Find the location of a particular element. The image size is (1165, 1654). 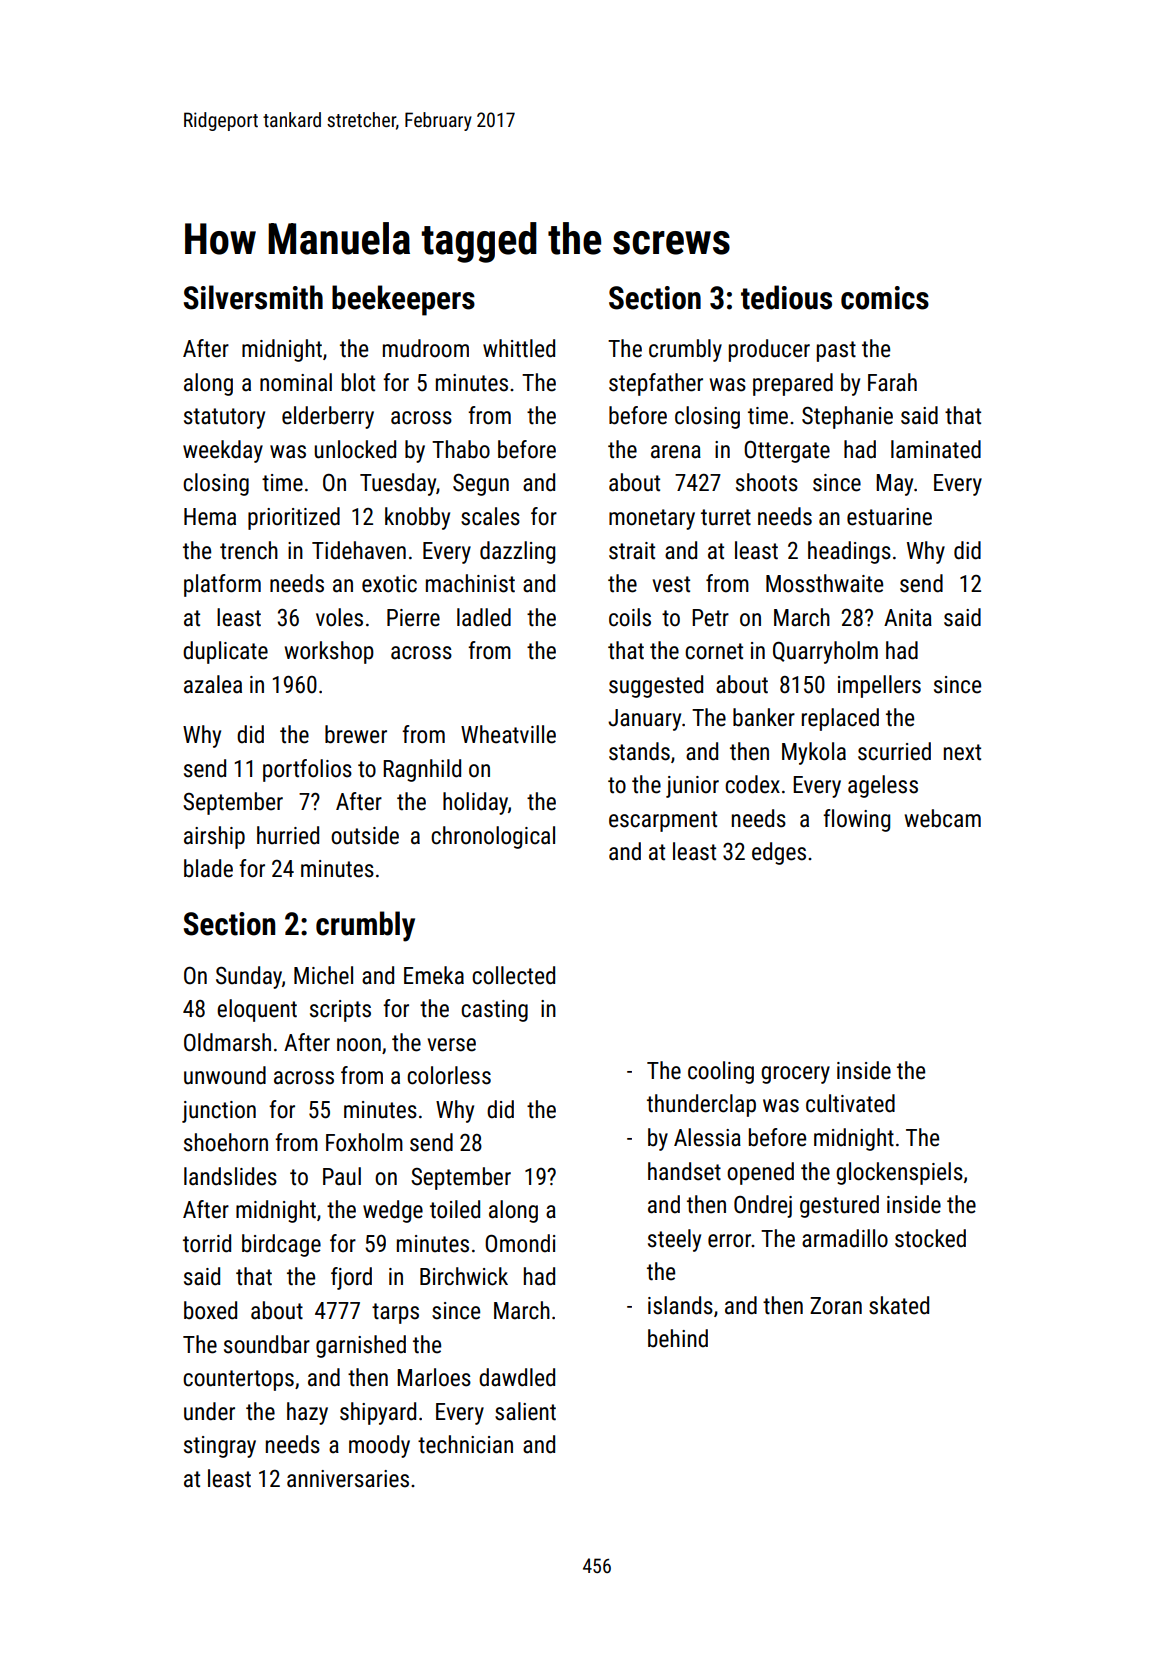

headings is located at coordinates (849, 552).
